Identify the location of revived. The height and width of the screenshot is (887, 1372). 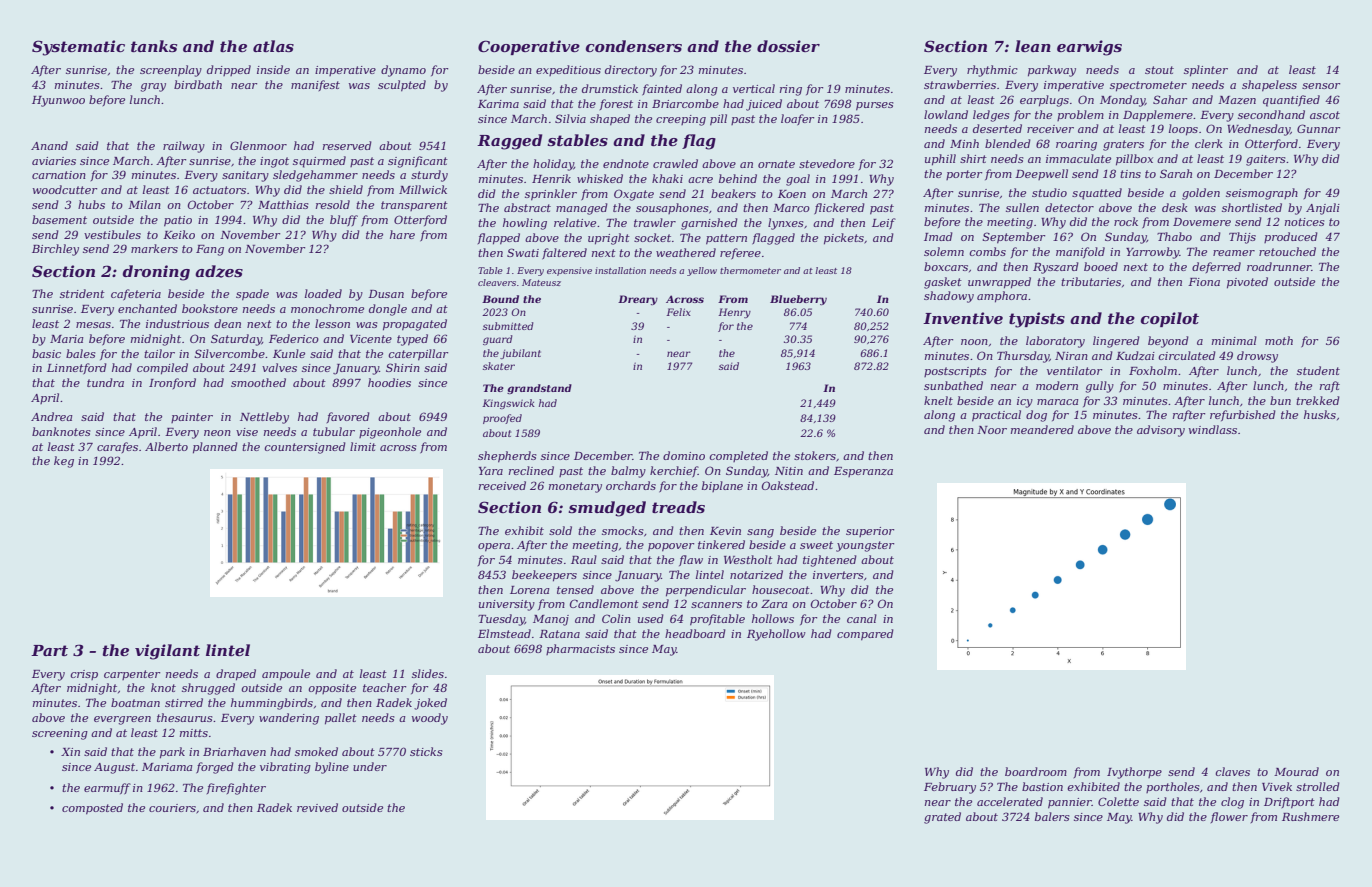
(317, 807).
